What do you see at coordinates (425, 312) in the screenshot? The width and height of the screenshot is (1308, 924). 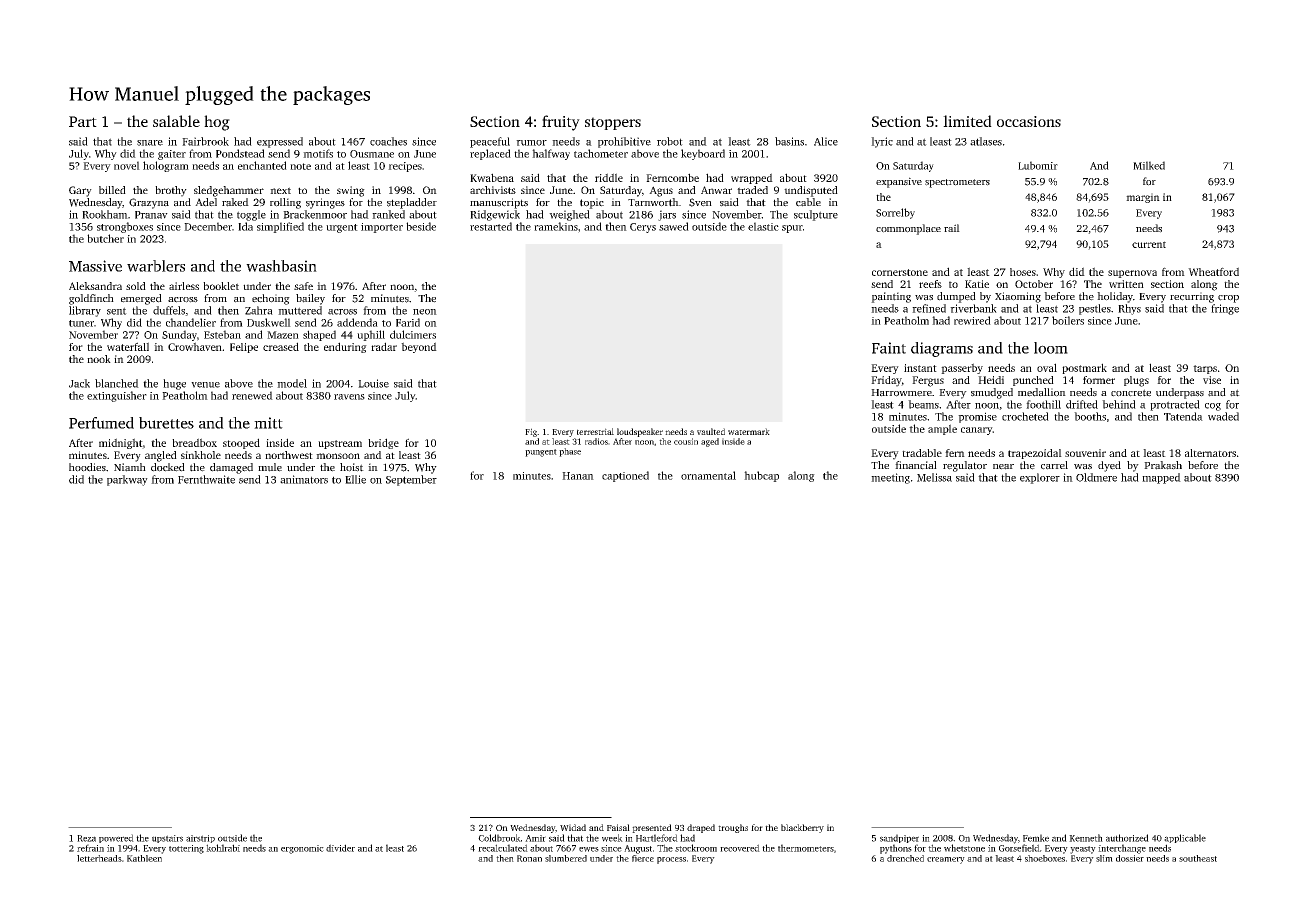 I see `neon` at bounding box center [425, 312].
